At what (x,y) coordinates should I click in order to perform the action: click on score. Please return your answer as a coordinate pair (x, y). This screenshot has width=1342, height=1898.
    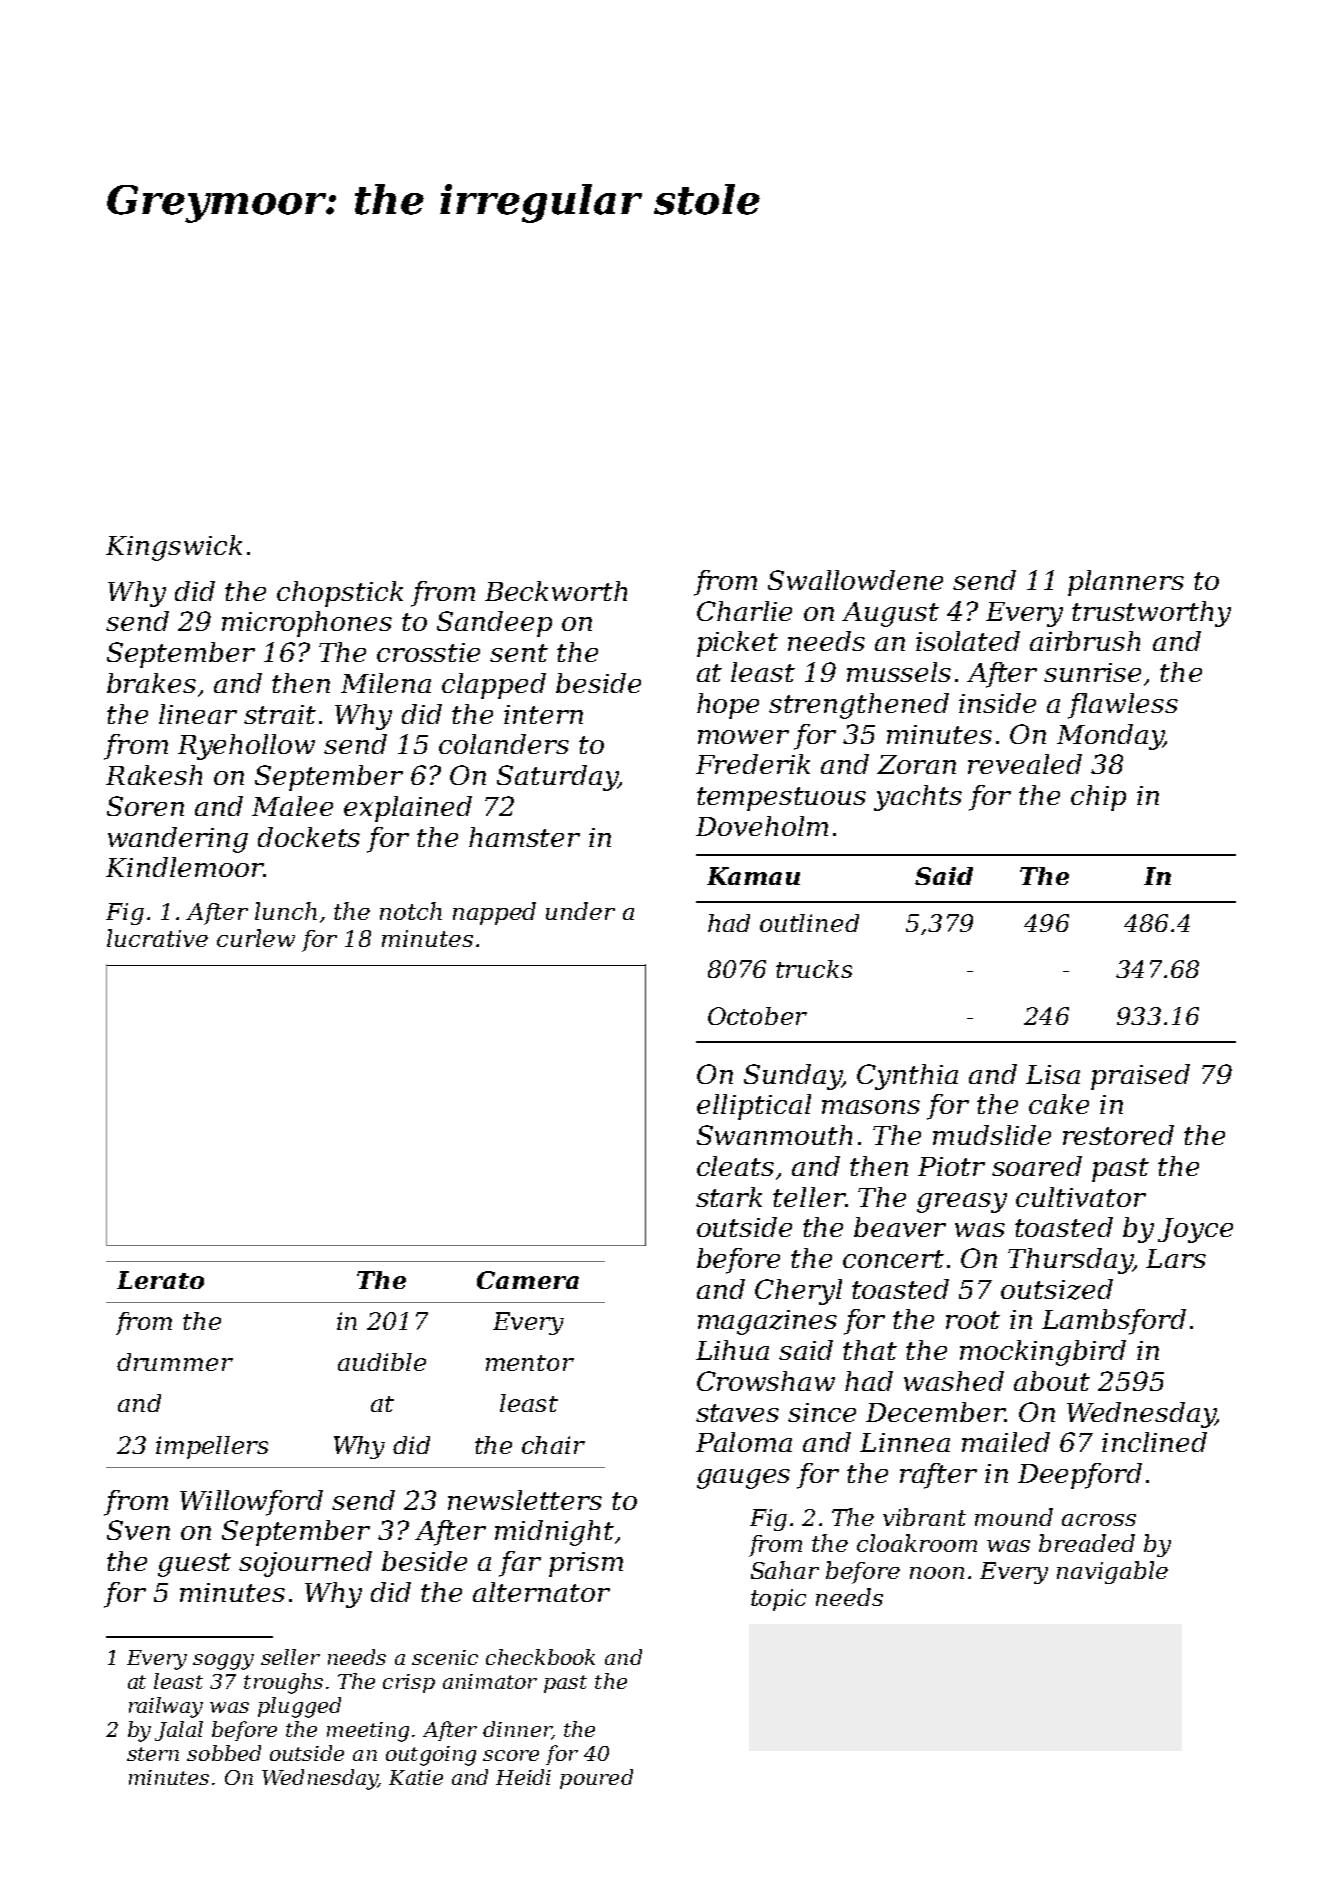
    Looking at the image, I should click on (511, 1755).
